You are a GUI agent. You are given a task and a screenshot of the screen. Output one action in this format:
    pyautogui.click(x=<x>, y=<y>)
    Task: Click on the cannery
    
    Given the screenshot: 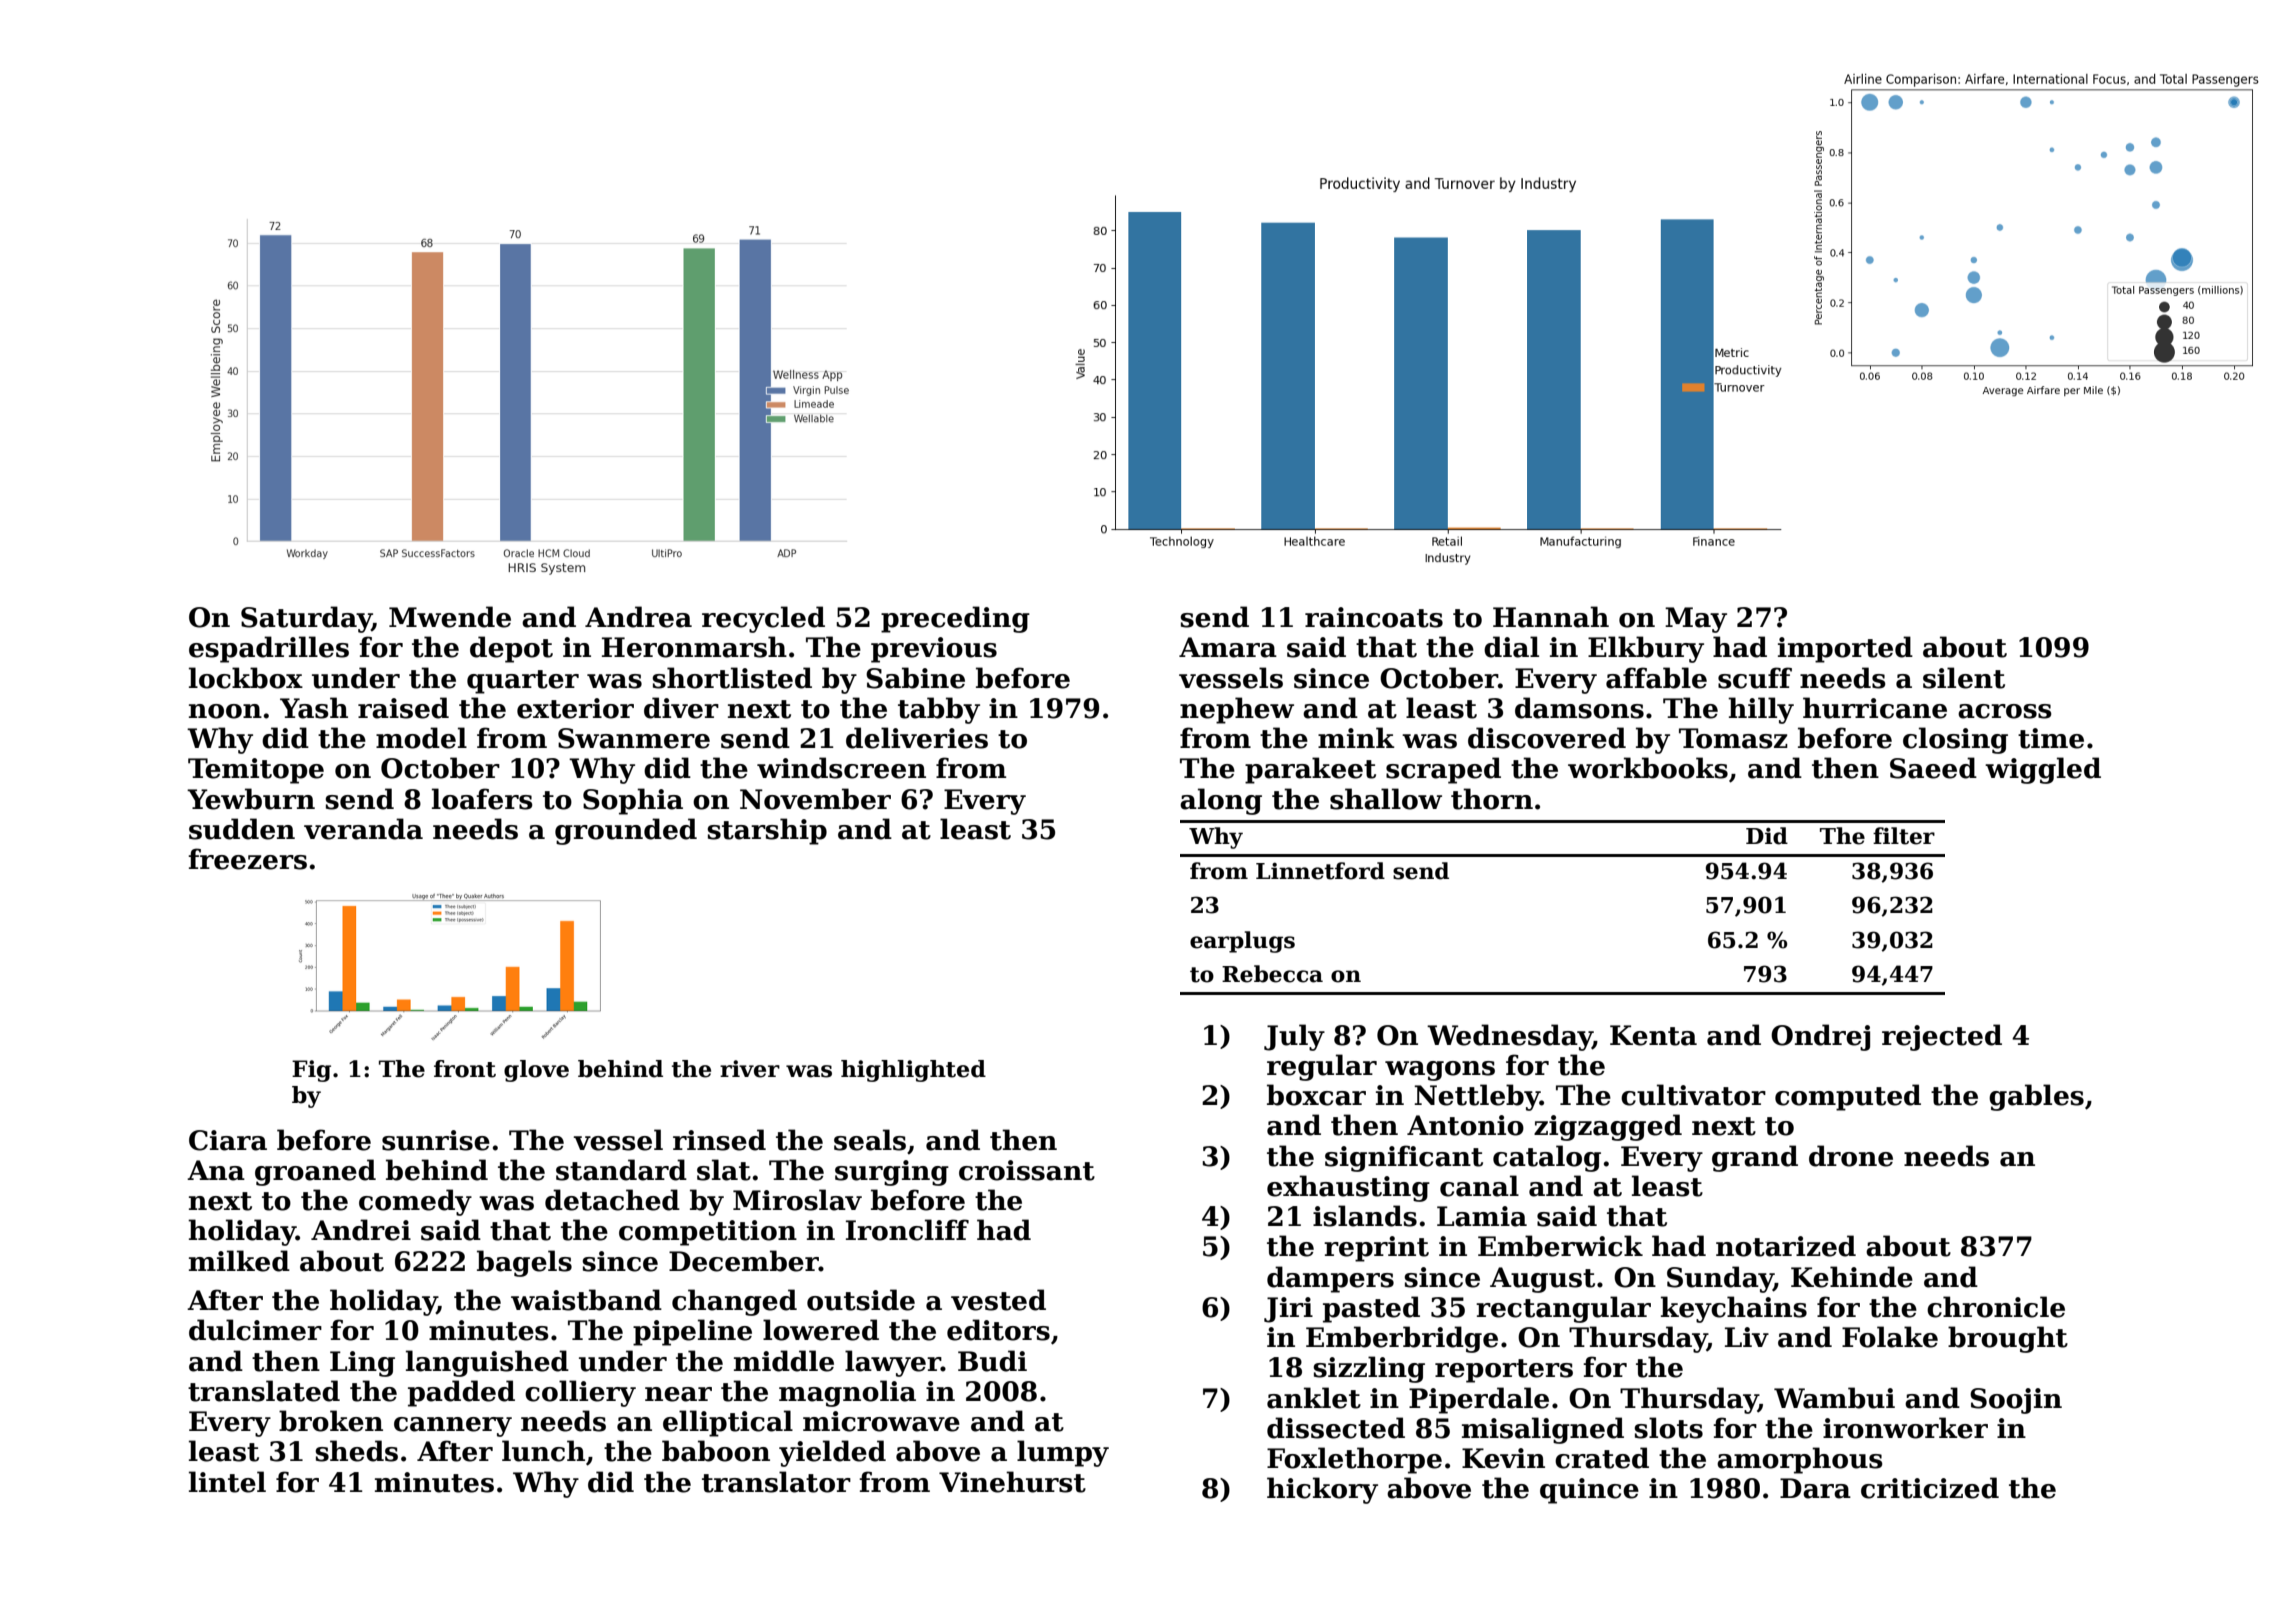 What is the action you would take?
    pyautogui.click(x=453, y=1427)
